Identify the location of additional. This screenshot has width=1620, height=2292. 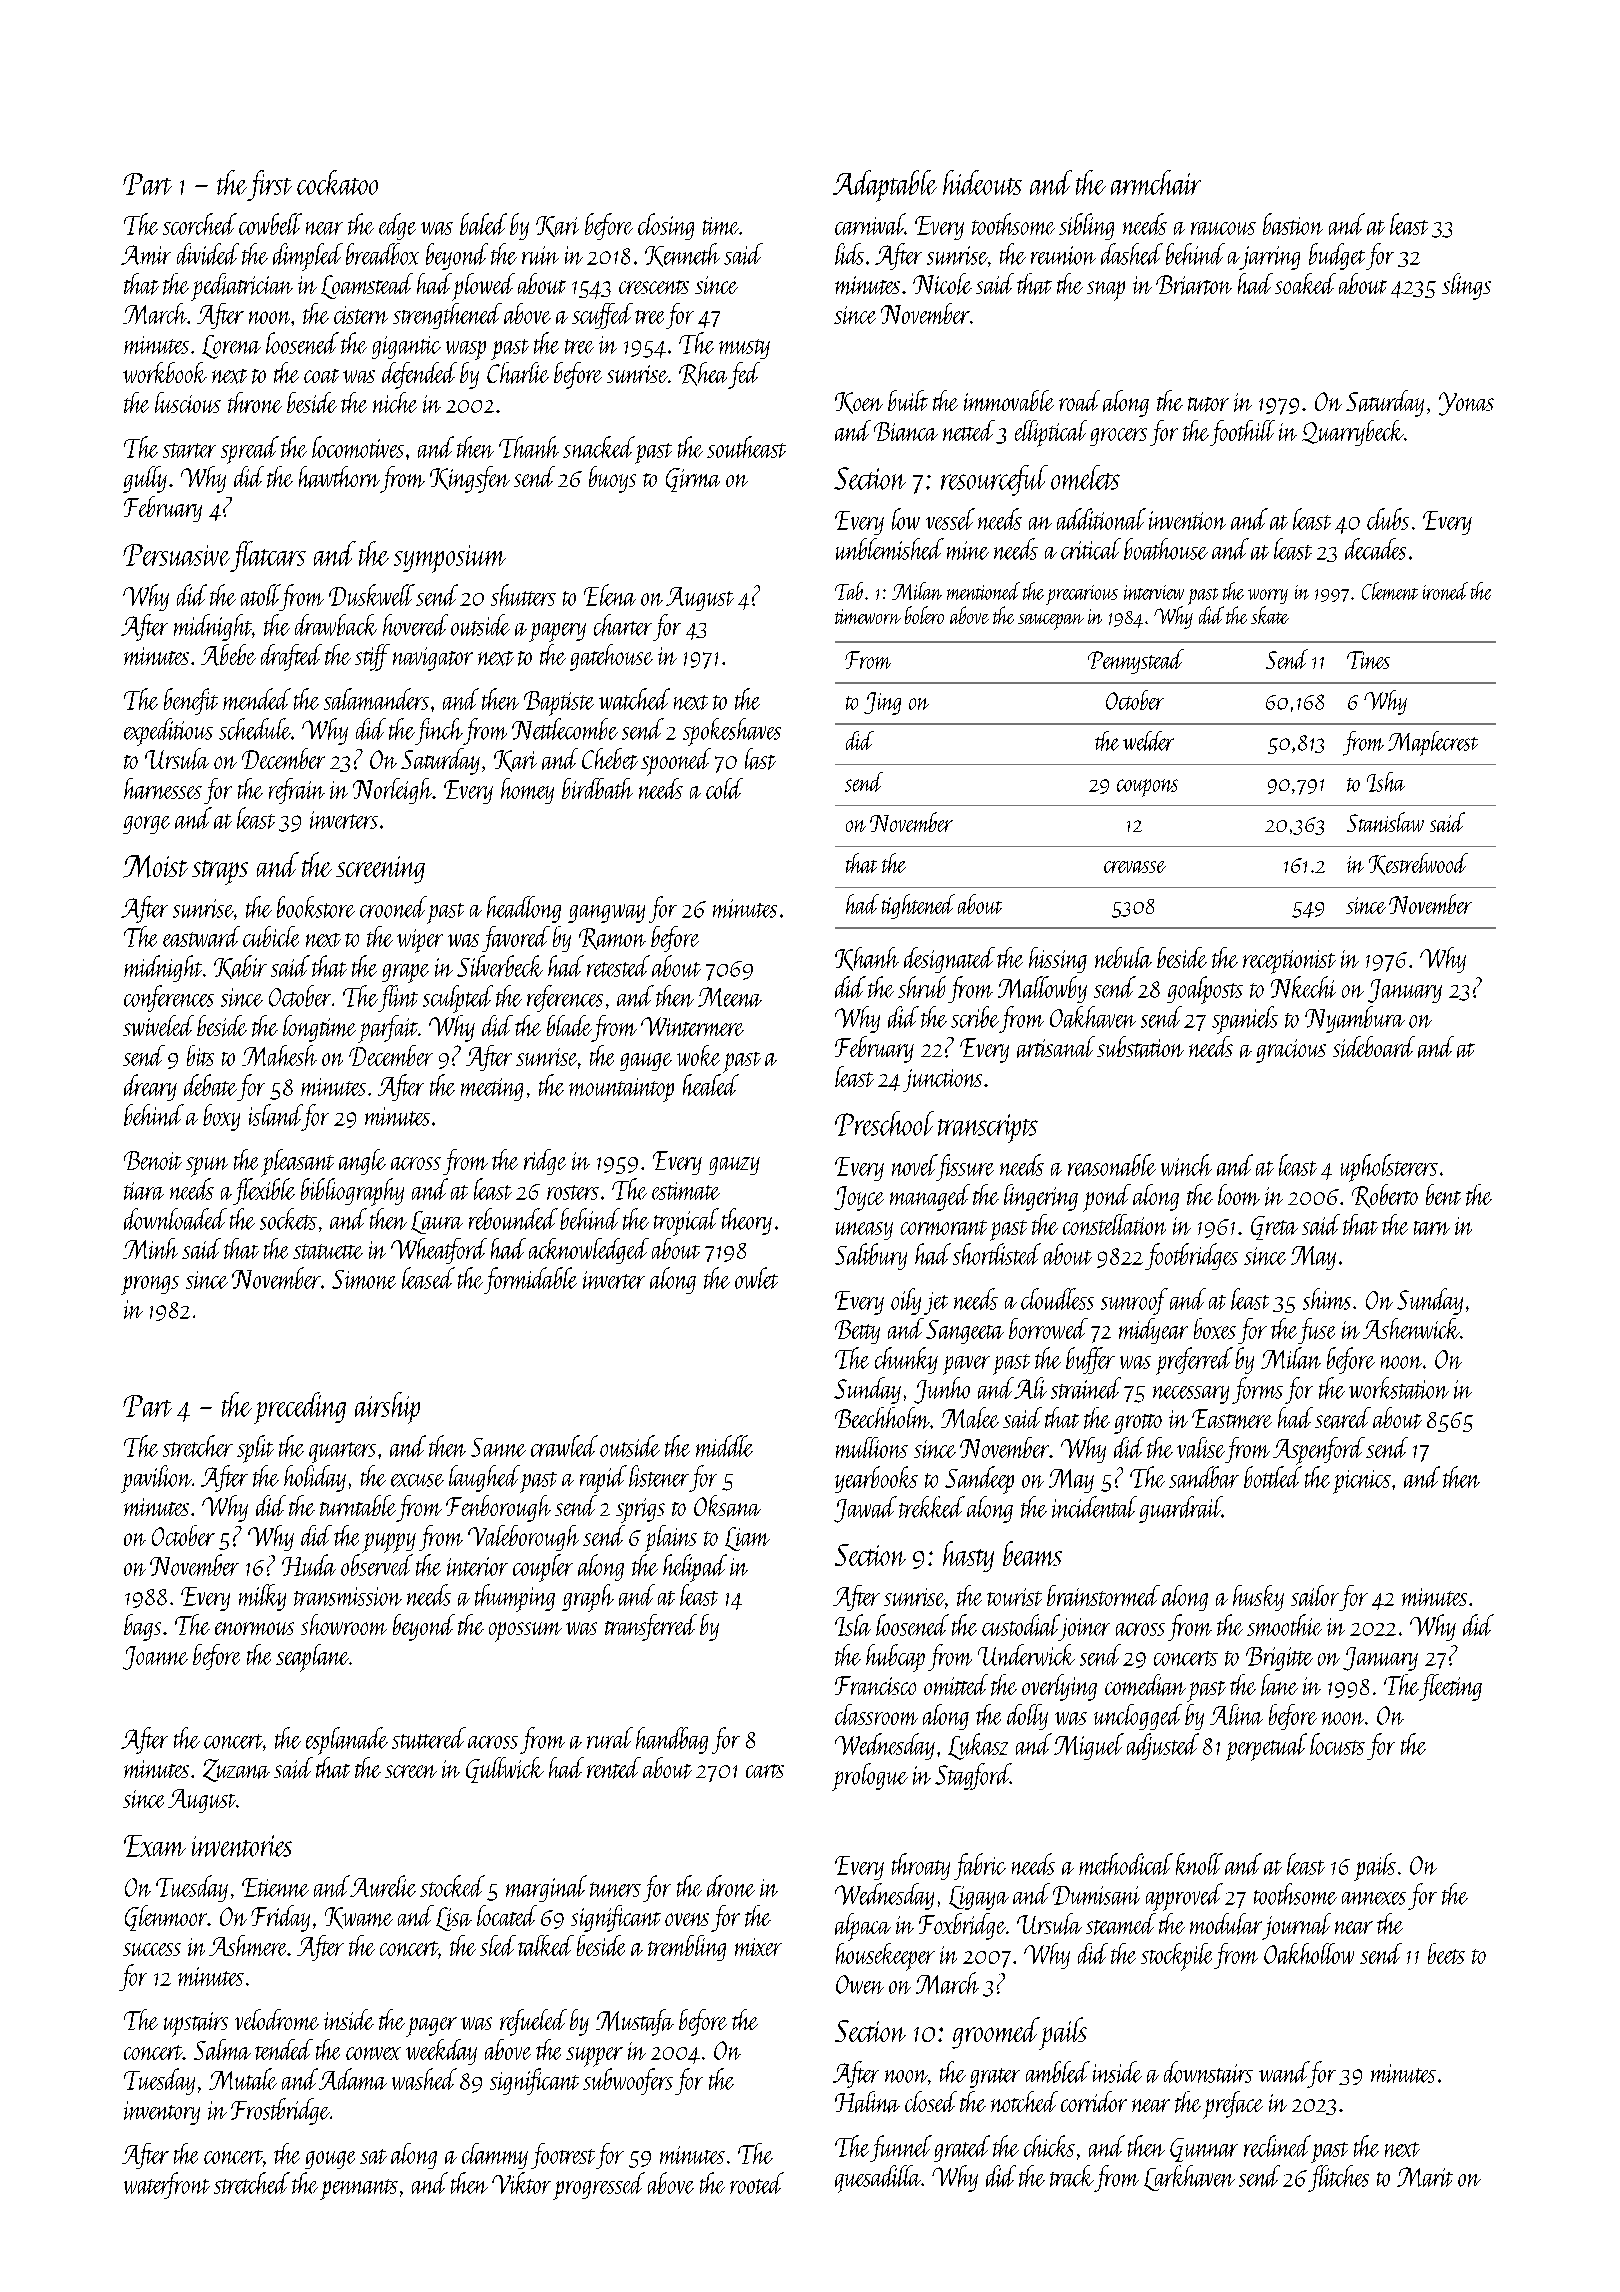
(1101, 519).
